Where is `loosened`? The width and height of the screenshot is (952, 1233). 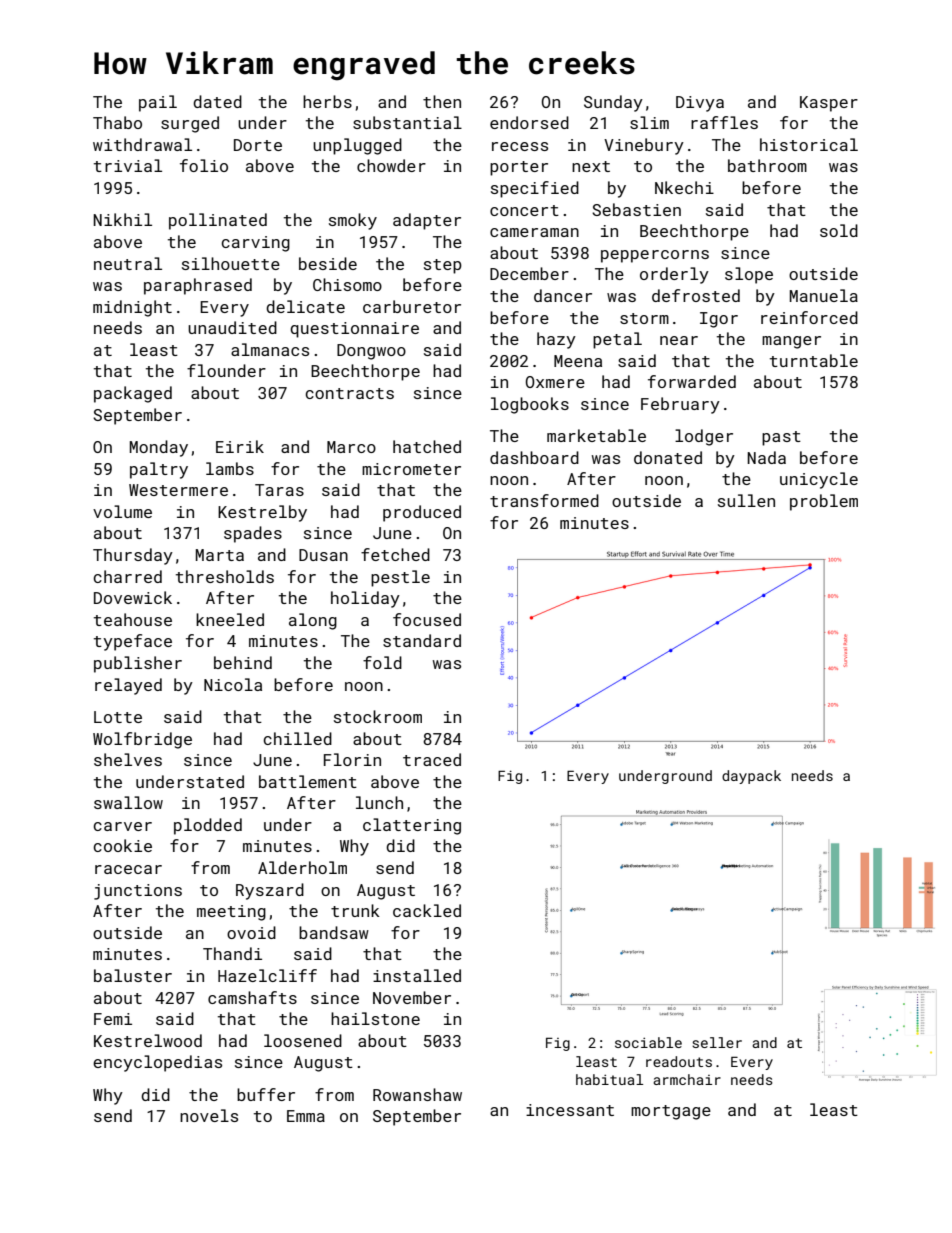 loosened is located at coordinates (303, 1040).
